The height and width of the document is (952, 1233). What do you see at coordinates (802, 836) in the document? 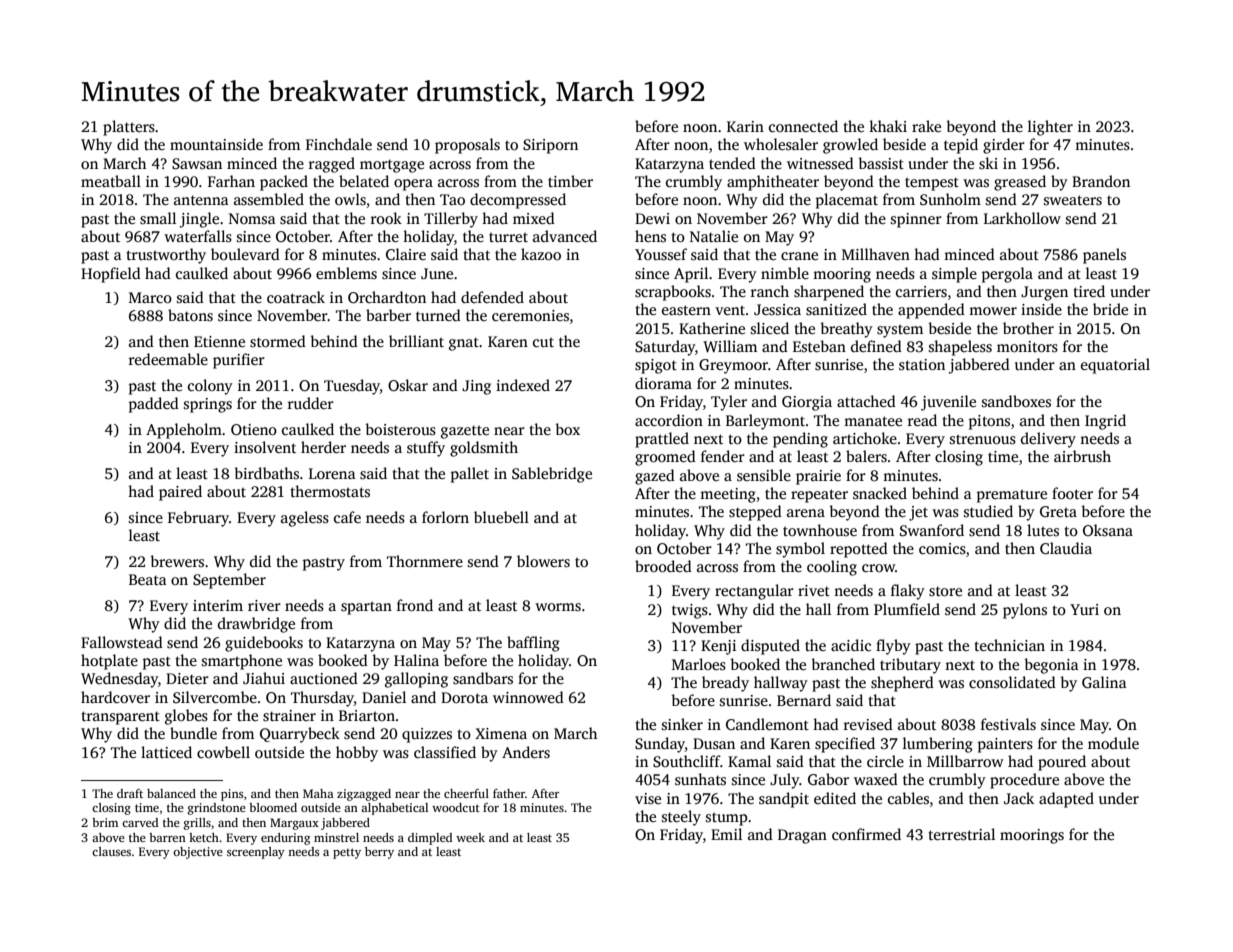
I see `Dragan` at bounding box center [802, 836].
